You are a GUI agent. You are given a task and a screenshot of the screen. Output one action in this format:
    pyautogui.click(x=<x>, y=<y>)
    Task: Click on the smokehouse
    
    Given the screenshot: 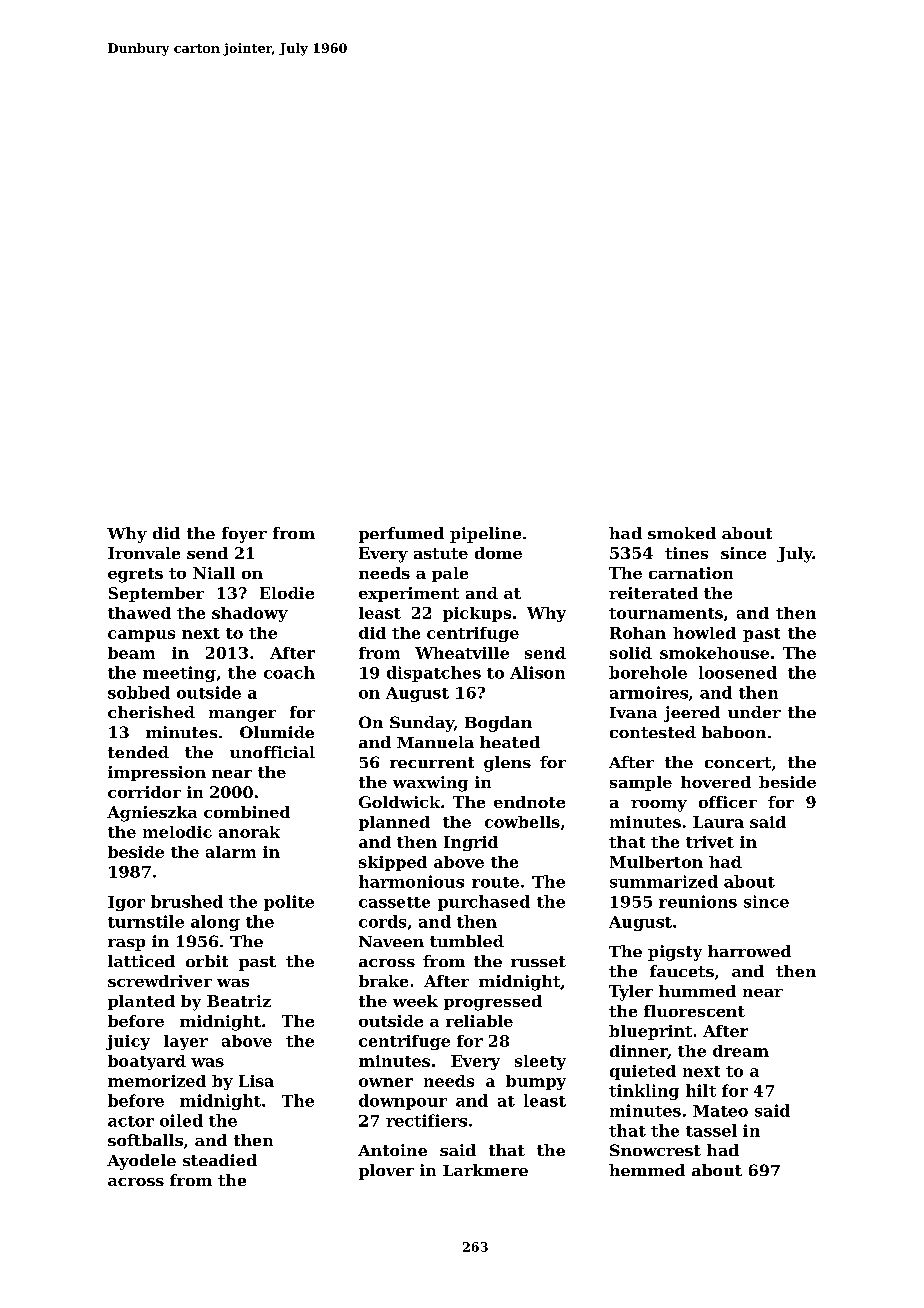 What is the action you would take?
    pyautogui.click(x=714, y=653)
